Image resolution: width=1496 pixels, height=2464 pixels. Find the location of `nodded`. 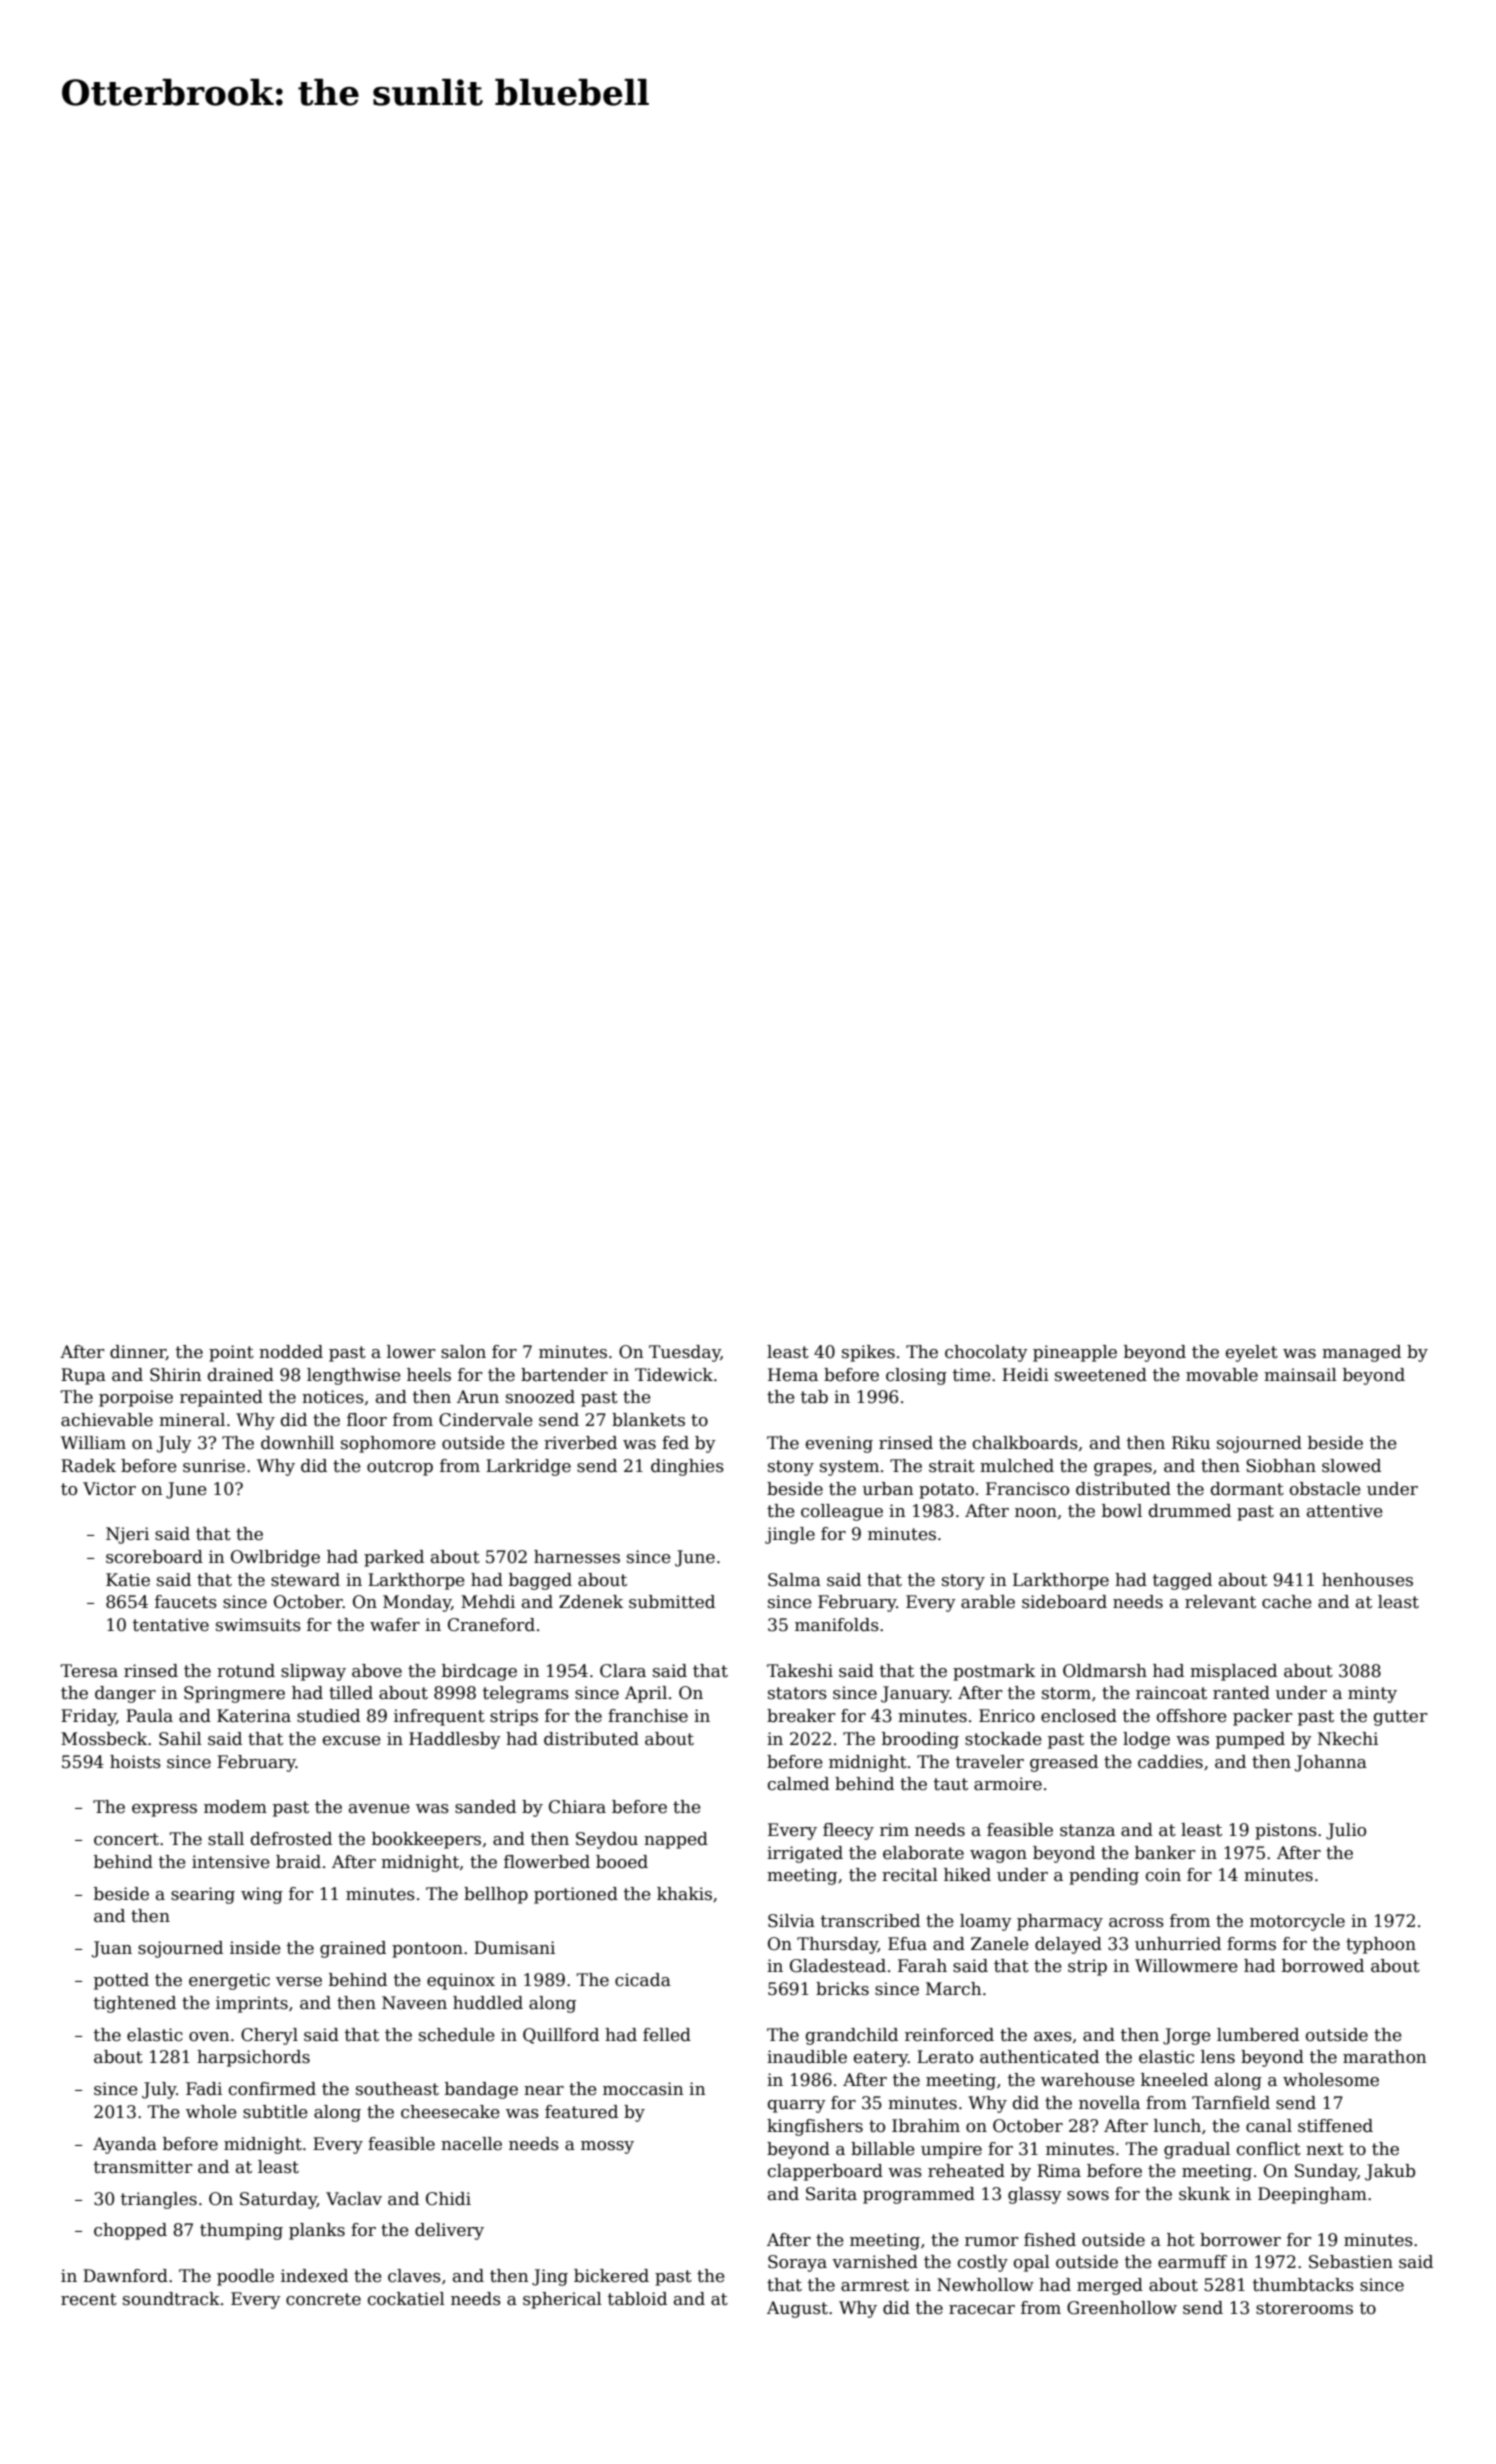

nodded is located at coordinates (291, 1352).
